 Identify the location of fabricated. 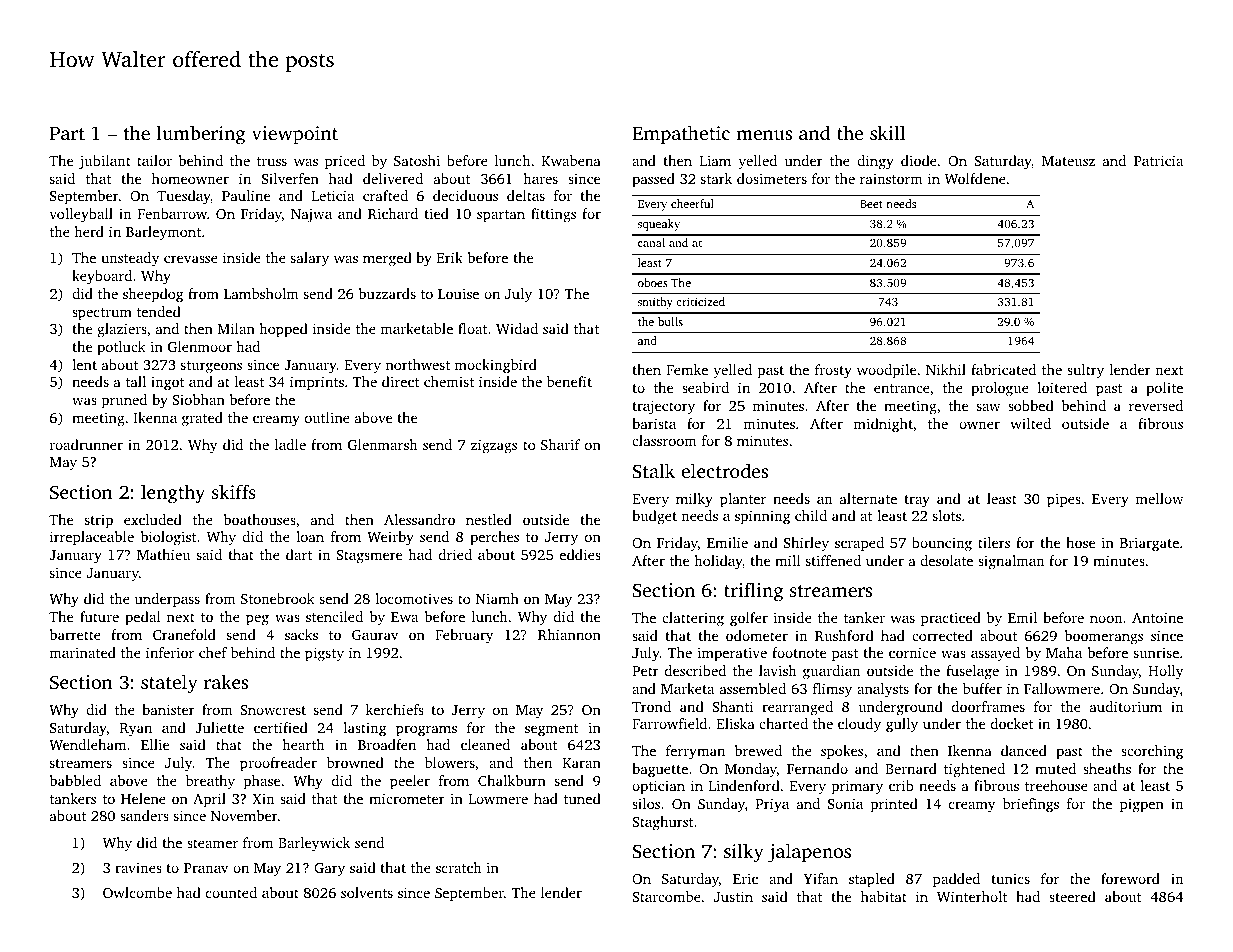
(1003, 369).
